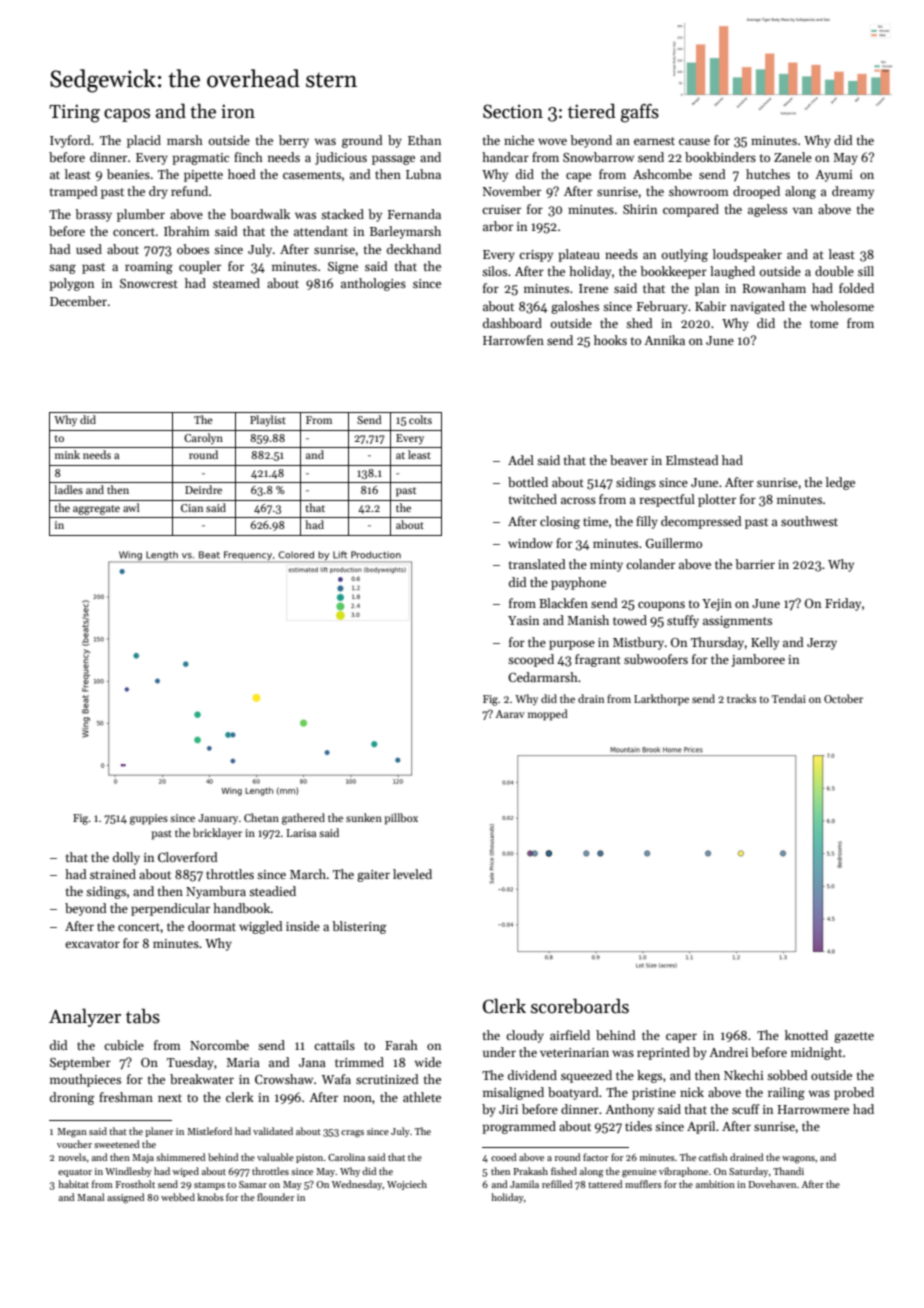 Image resolution: width=924 pixels, height=1308 pixels. Describe the element at coordinates (715, 1184) in the screenshot. I see `ambition` at that location.
